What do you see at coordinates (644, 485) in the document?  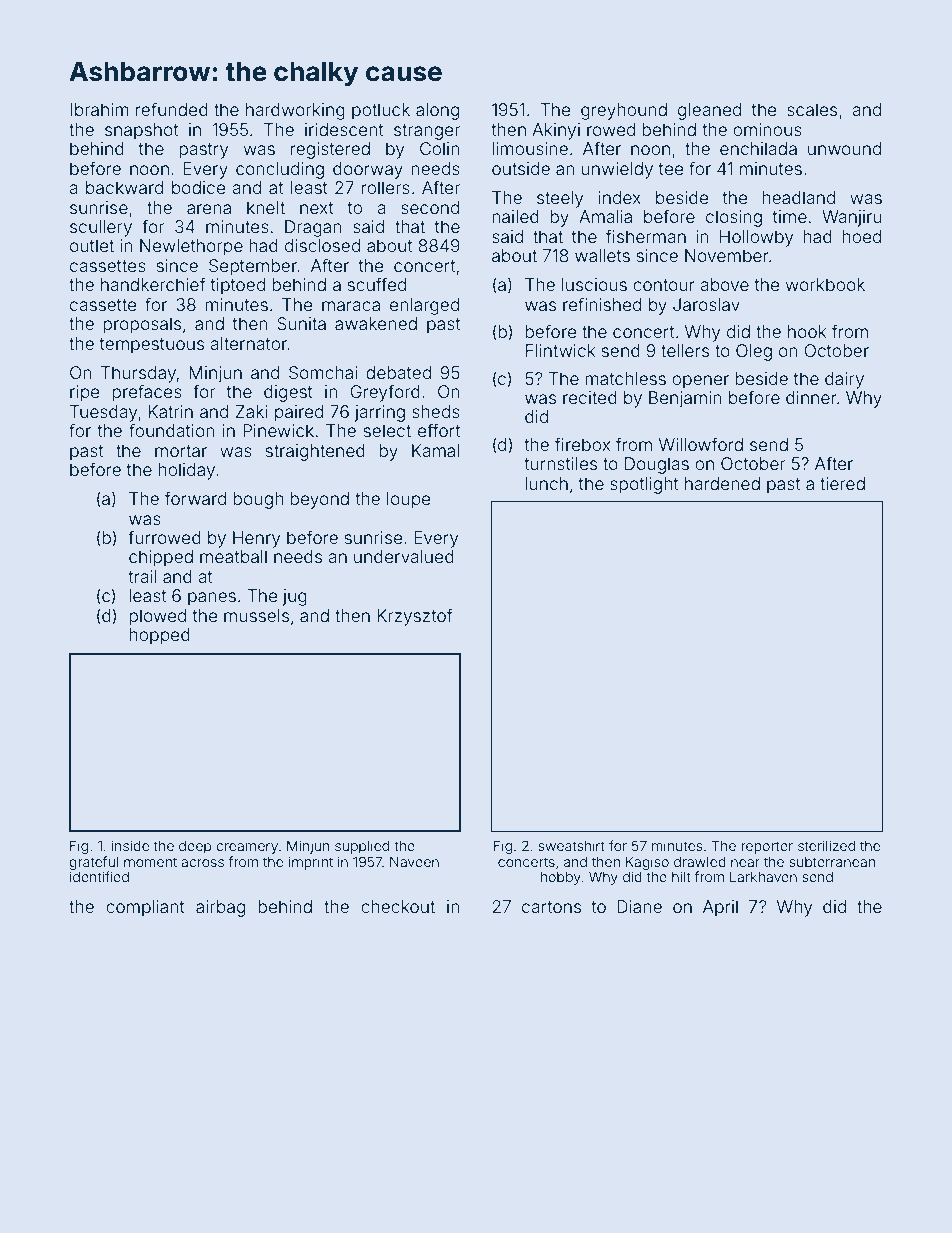 I see `spotlight` at bounding box center [644, 485].
